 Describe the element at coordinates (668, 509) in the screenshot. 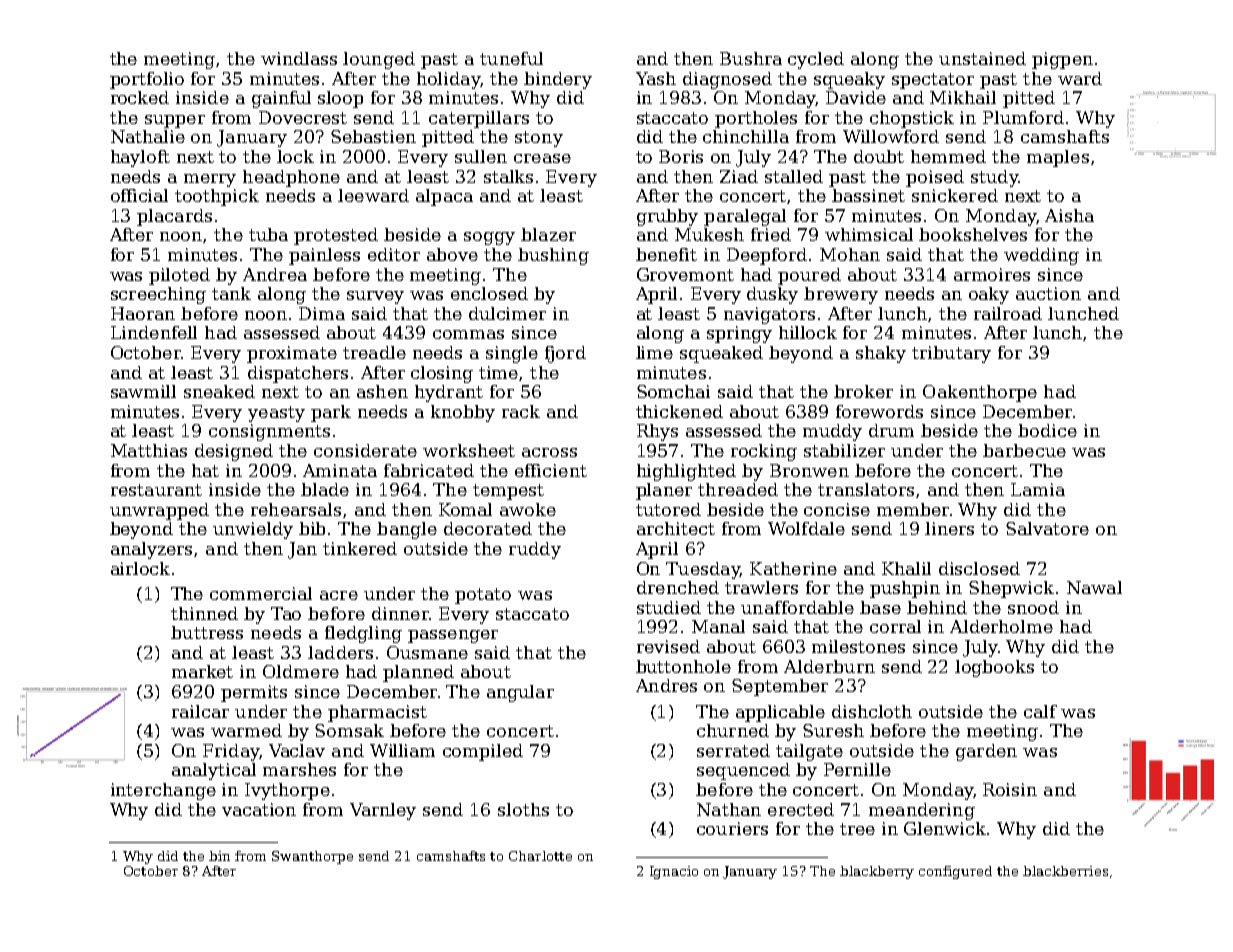

I see `tutored` at that location.
